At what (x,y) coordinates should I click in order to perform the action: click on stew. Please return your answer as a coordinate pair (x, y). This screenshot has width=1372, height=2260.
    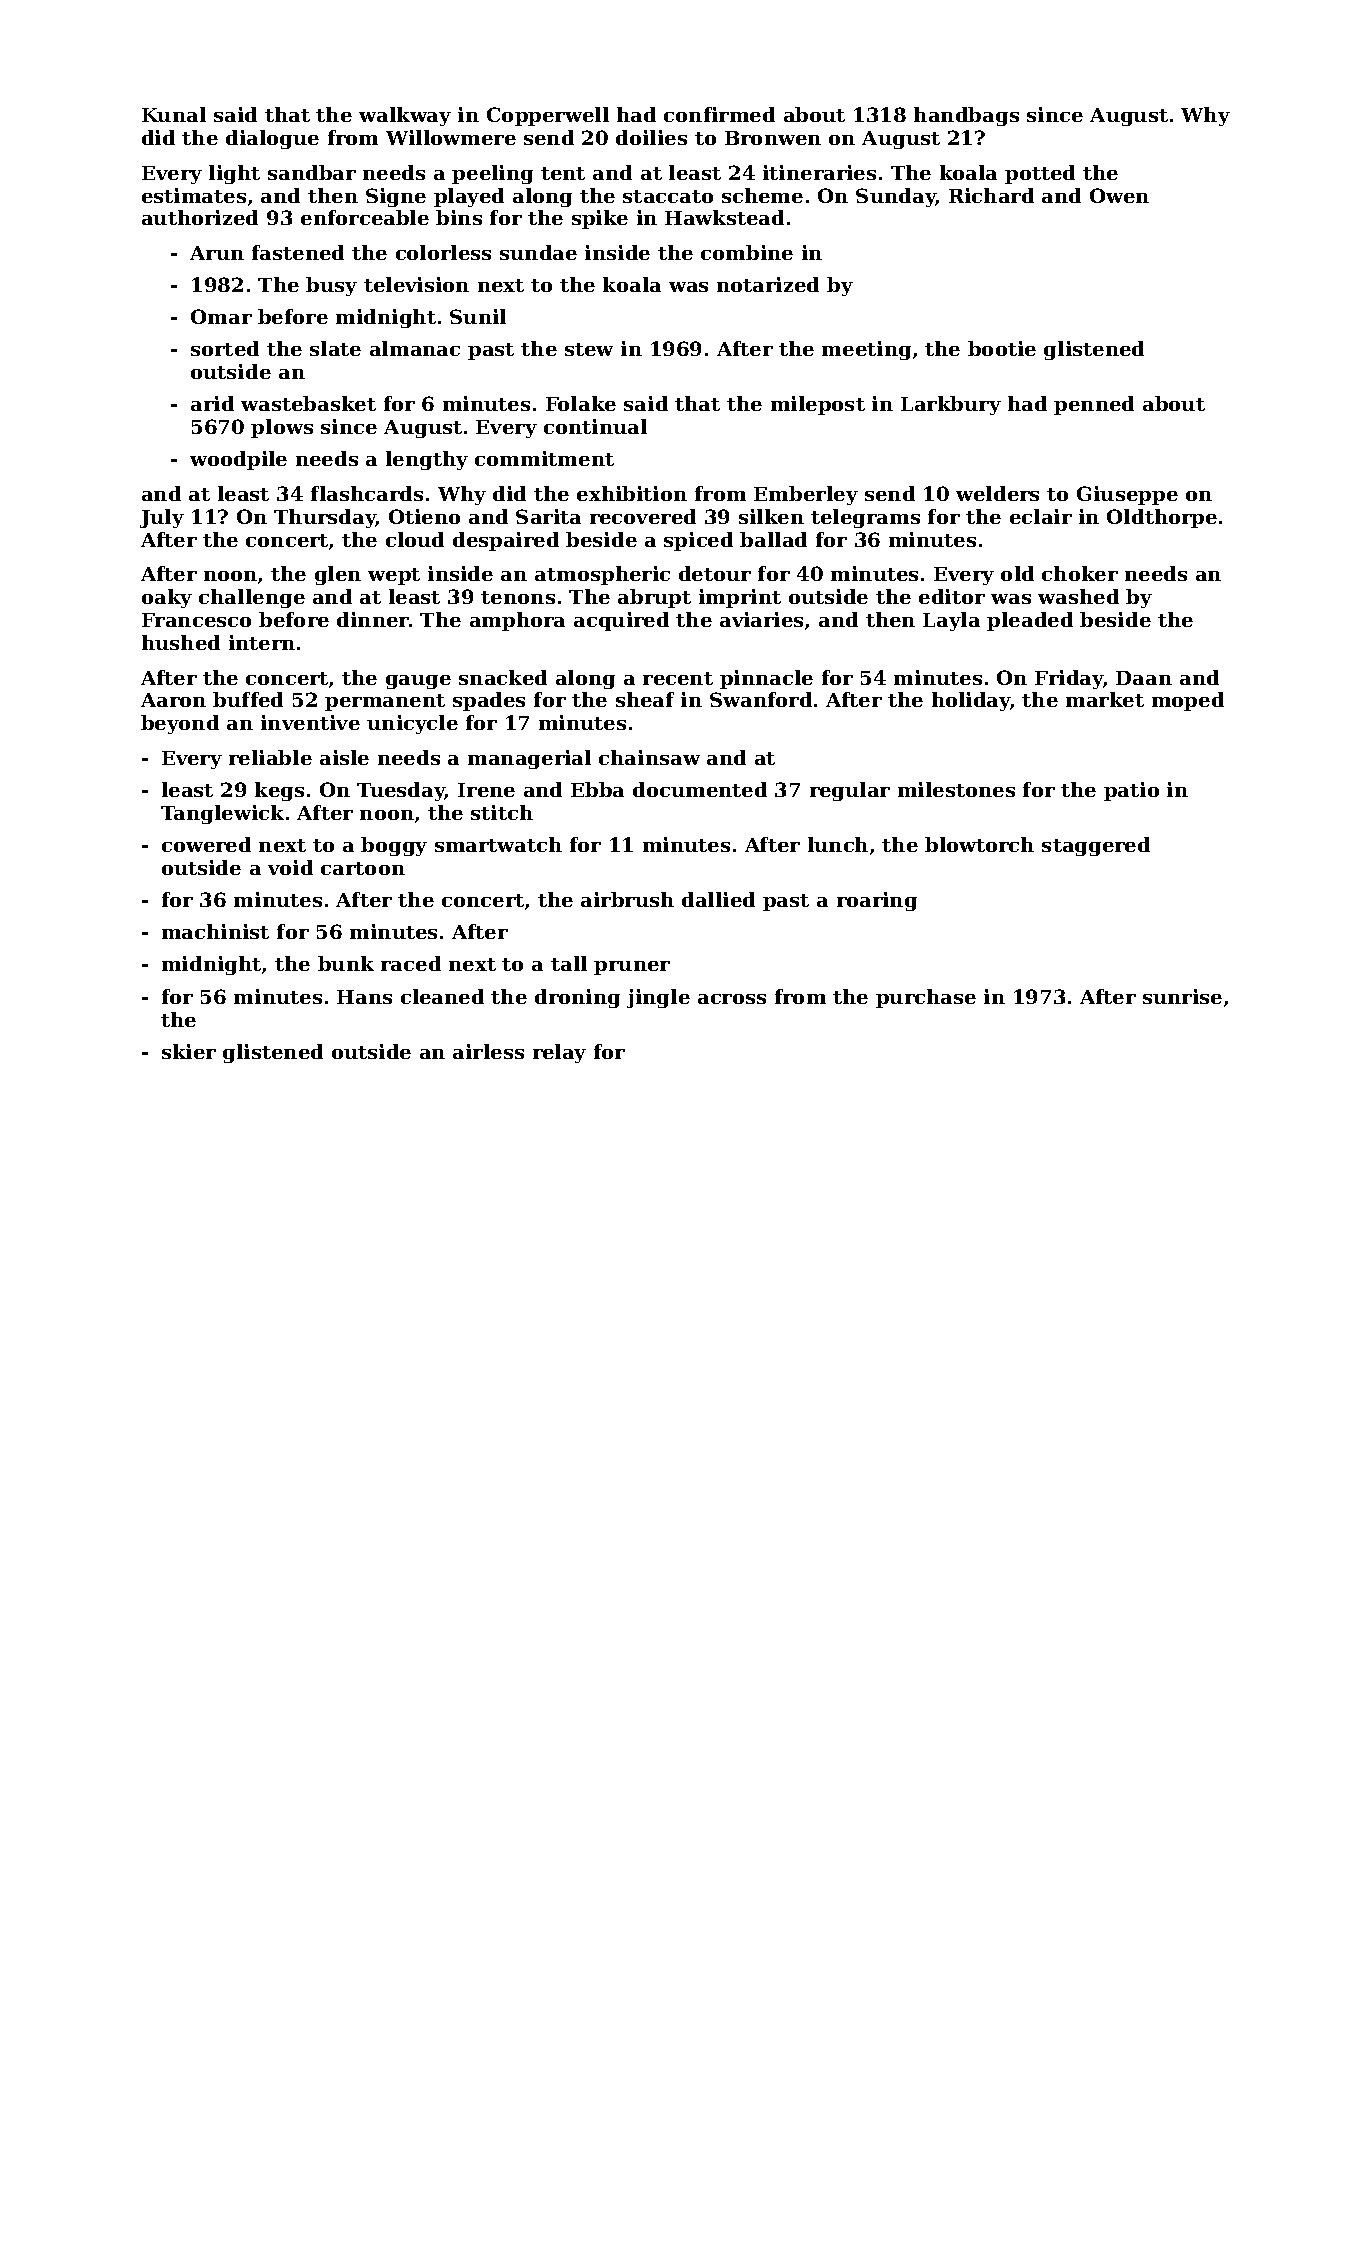
    Looking at the image, I should click on (589, 349).
